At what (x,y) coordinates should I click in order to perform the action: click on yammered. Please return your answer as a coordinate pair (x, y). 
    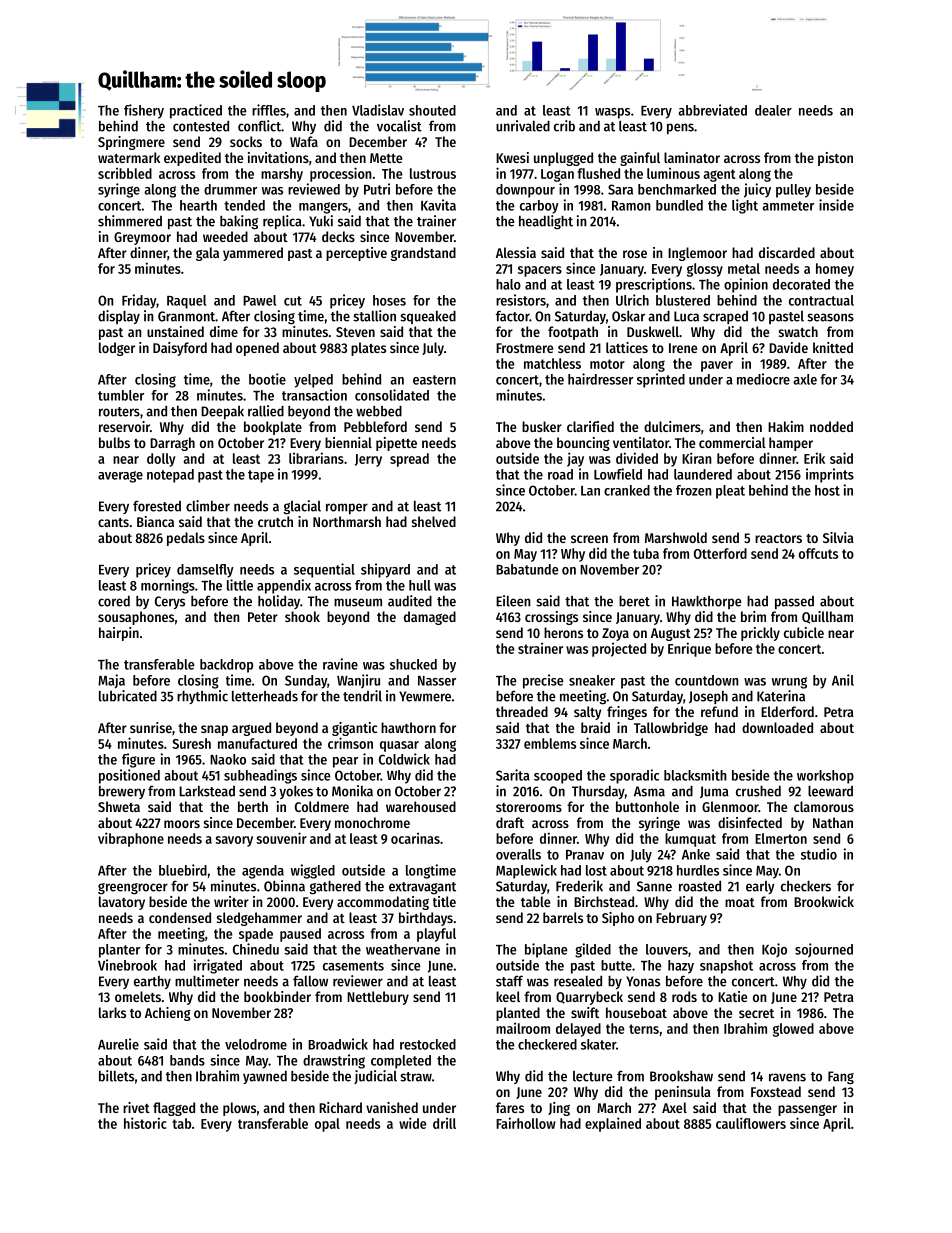
    Looking at the image, I should click on (253, 254).
